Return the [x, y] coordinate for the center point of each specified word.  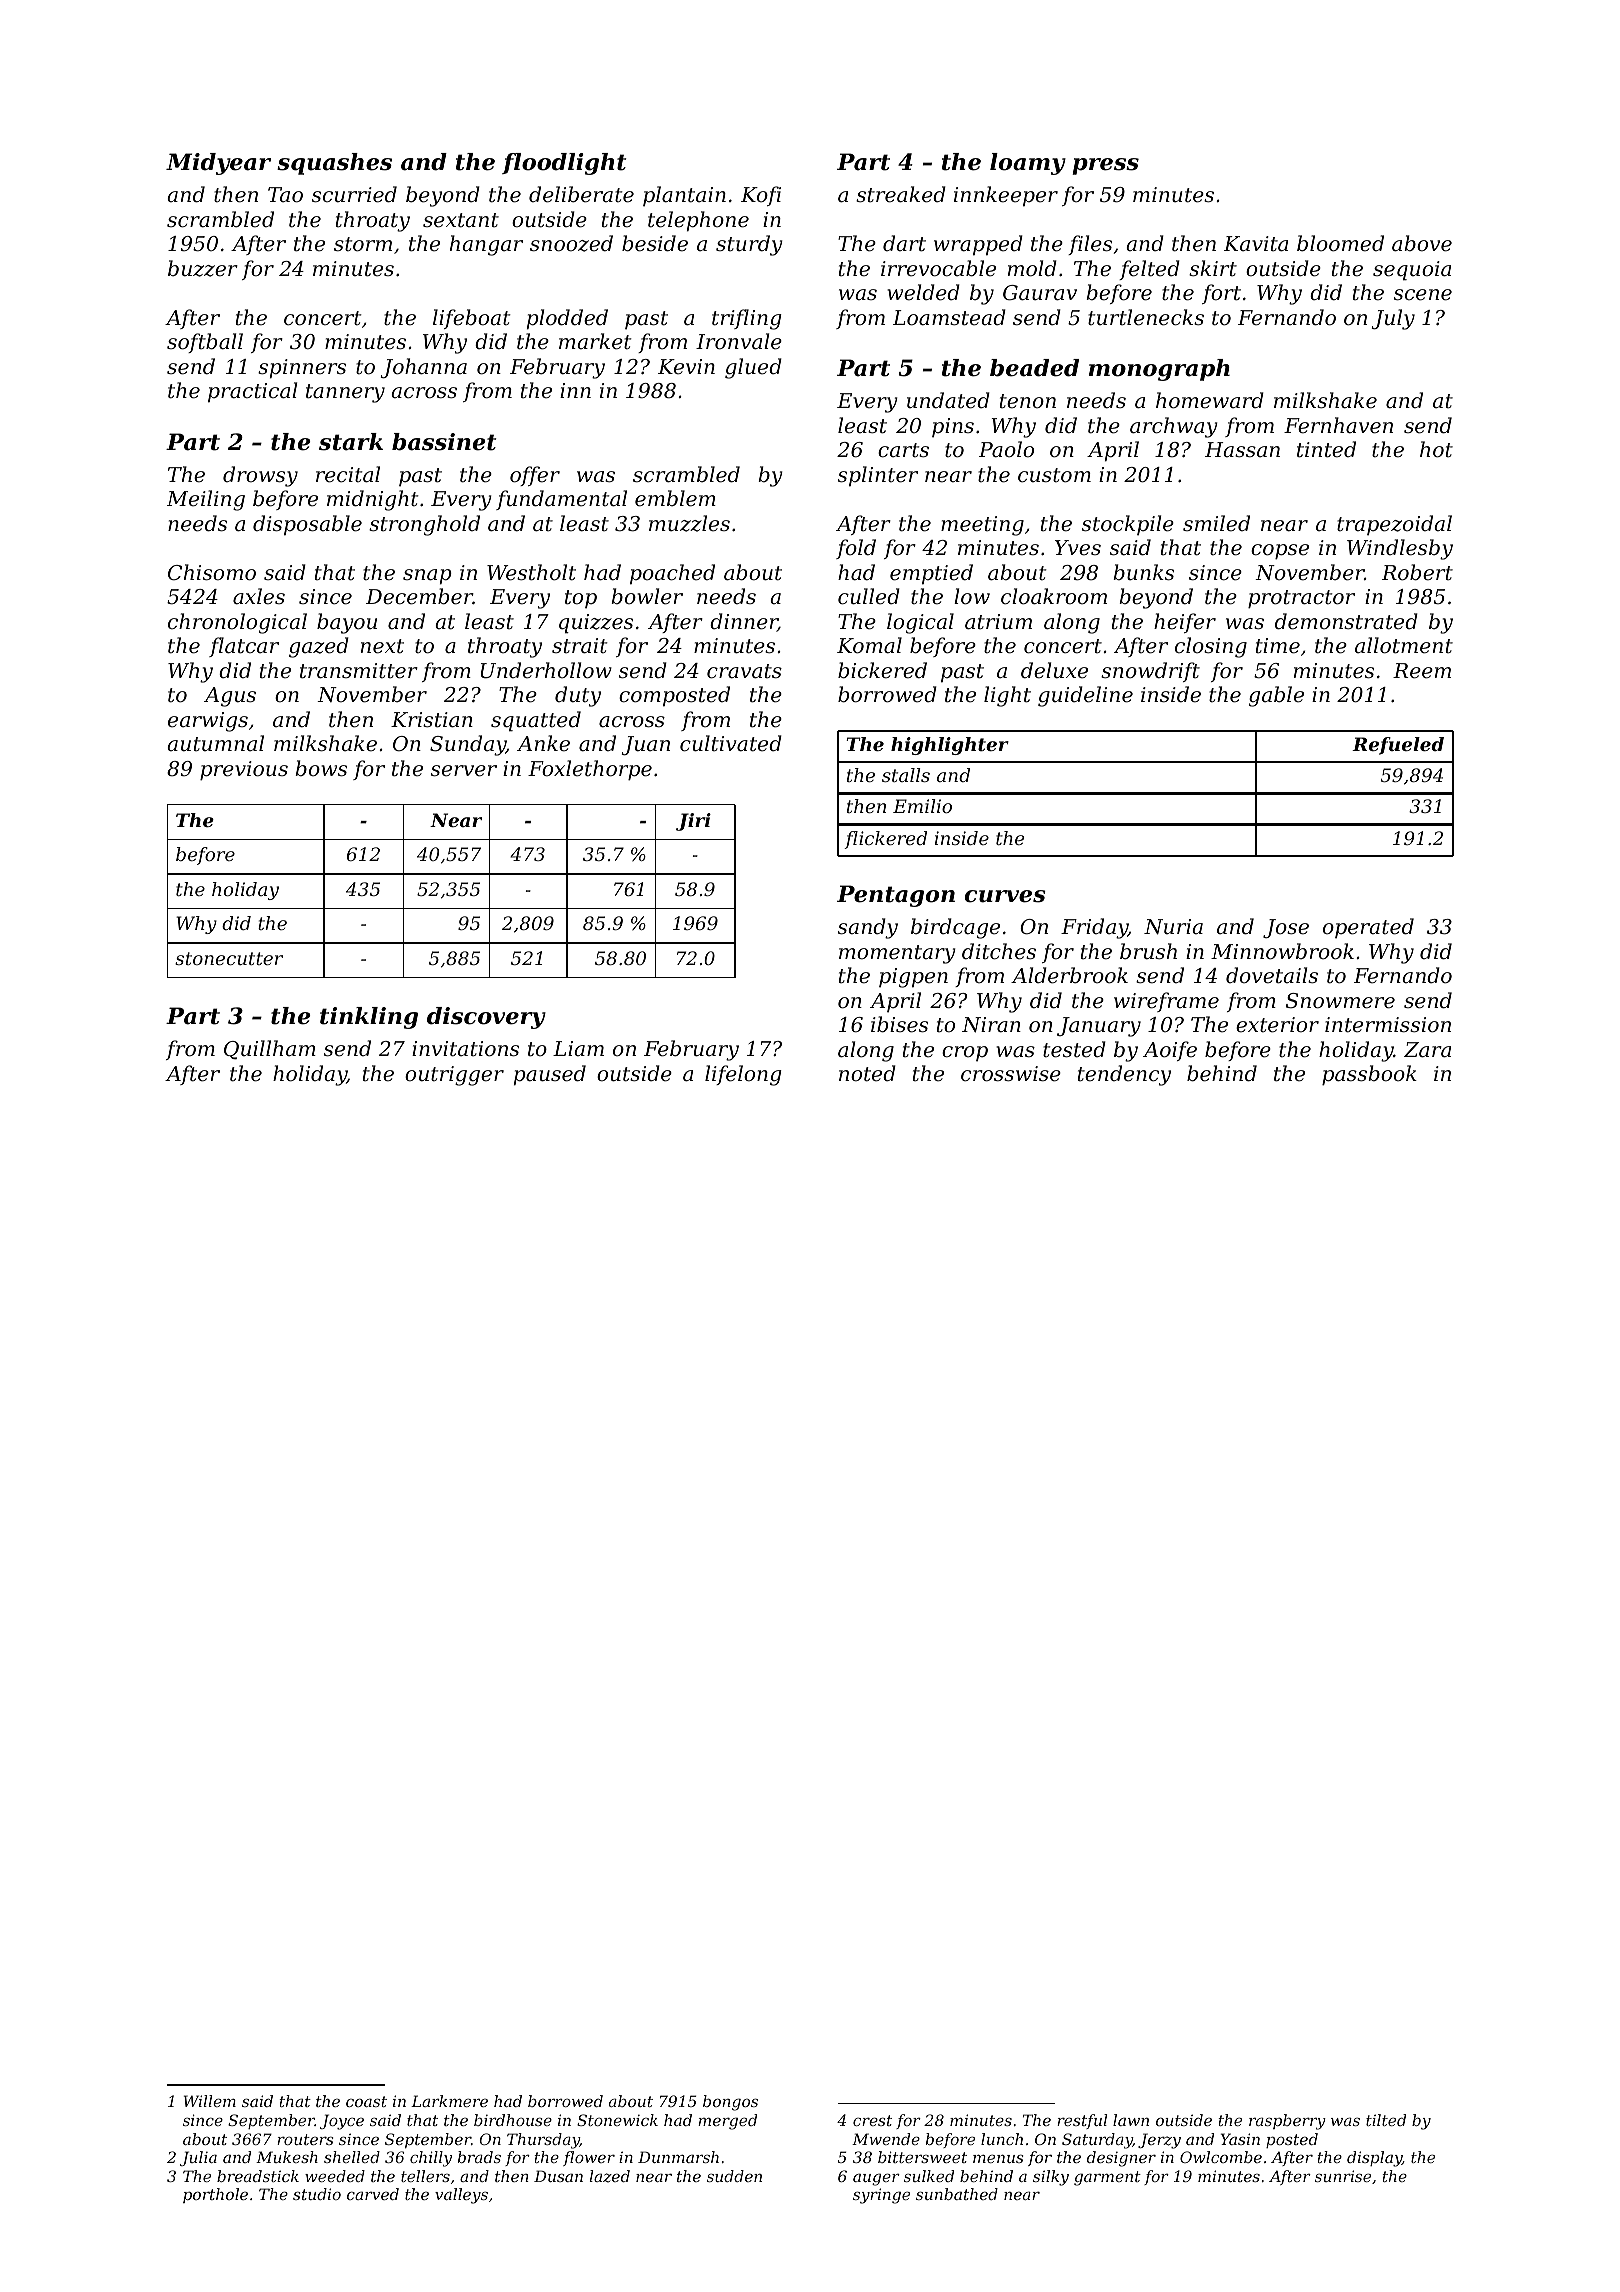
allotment [1404, 645]
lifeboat [472, 319]
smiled [1216, 523]
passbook [1369, 1075]
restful [1082, 2121]
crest [872, 2120]
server [464, 771]
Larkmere [449, 2101]
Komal [869, 645]
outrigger [454, 1076]
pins [953, 427]
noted [867, 1073]
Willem [210, 2101]
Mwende [886, 2139]
